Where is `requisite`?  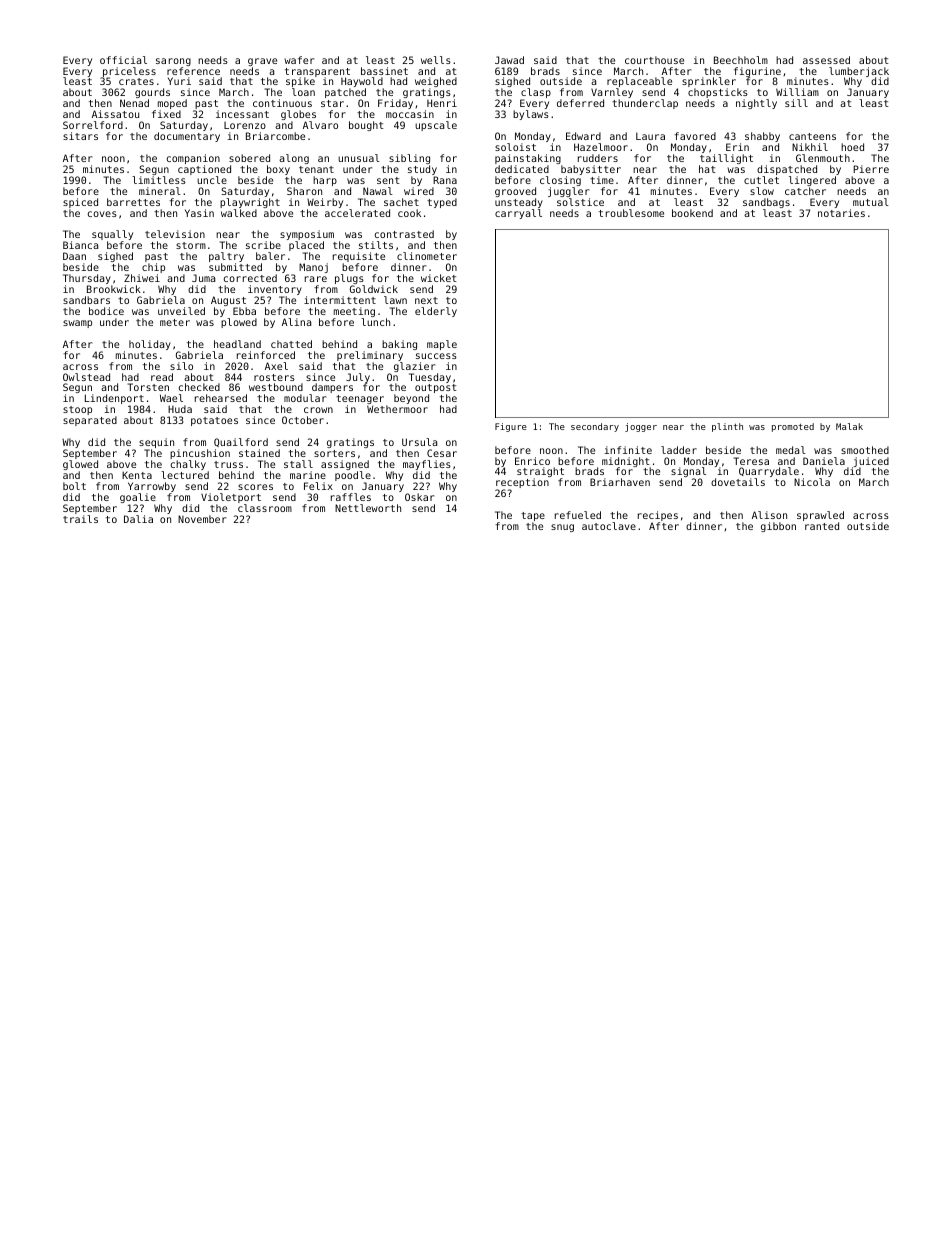 requisite is located at coordinates (359, 257).
